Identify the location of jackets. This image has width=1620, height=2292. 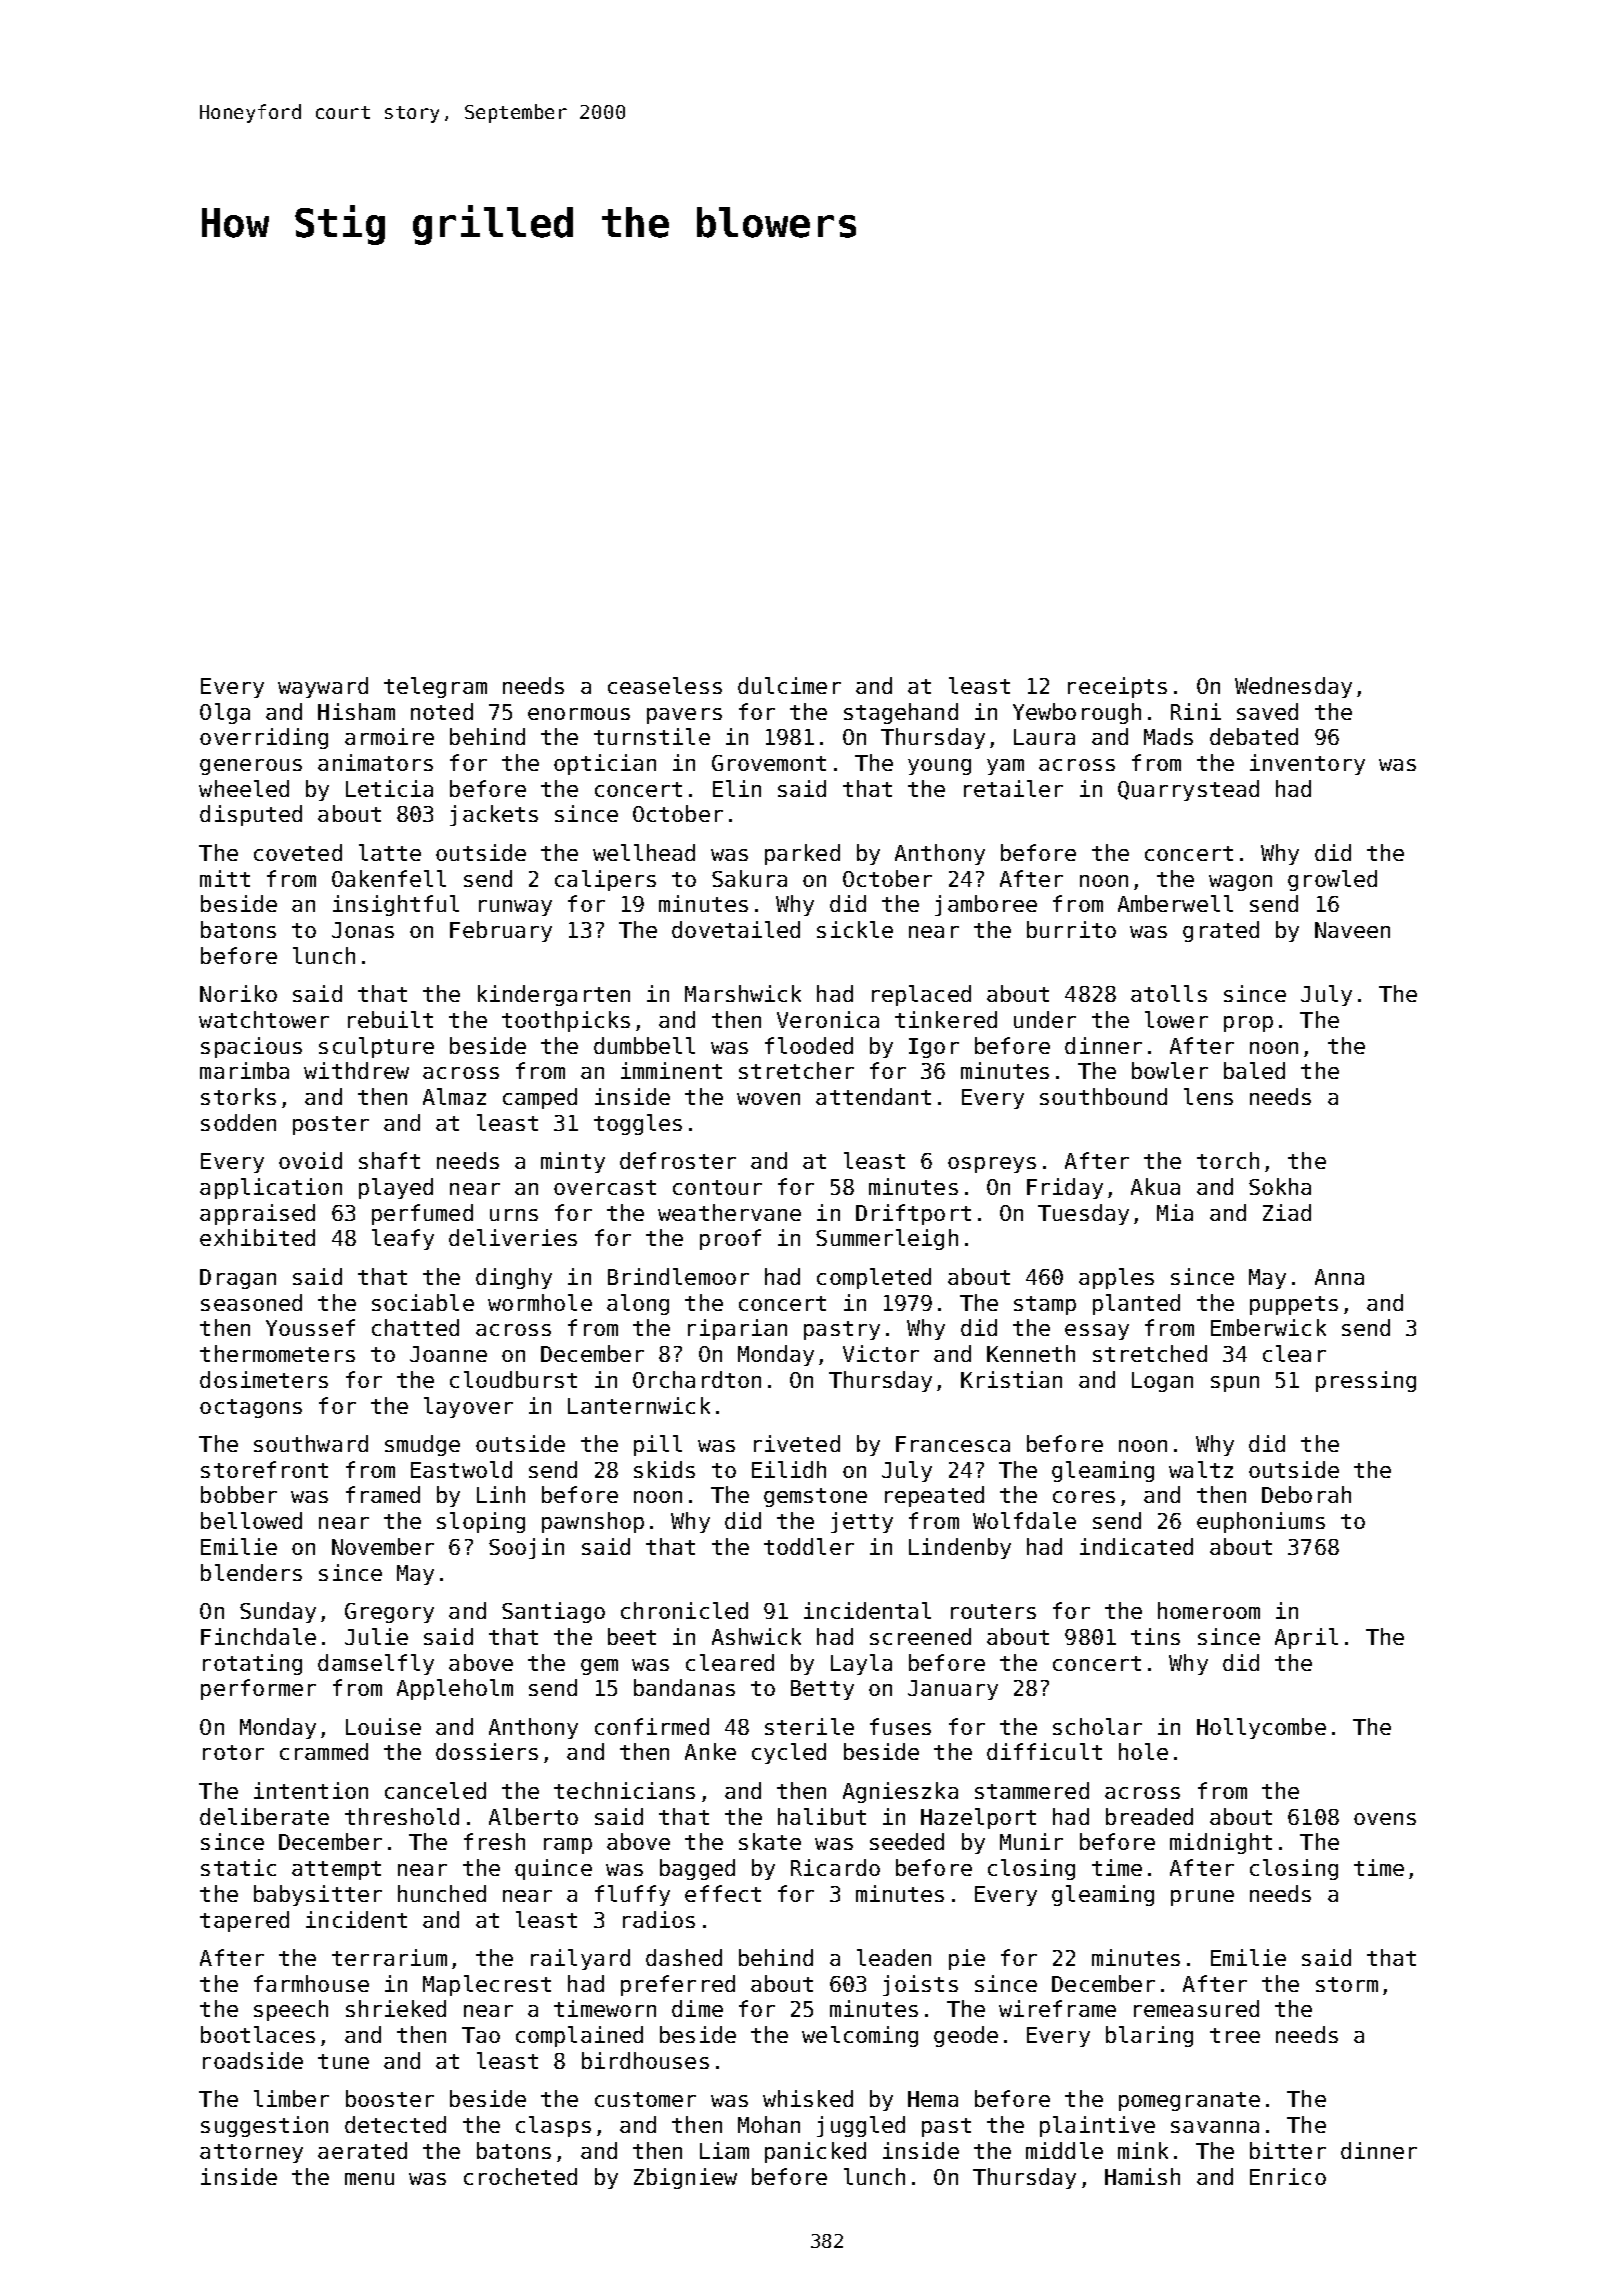
(494, 815).
